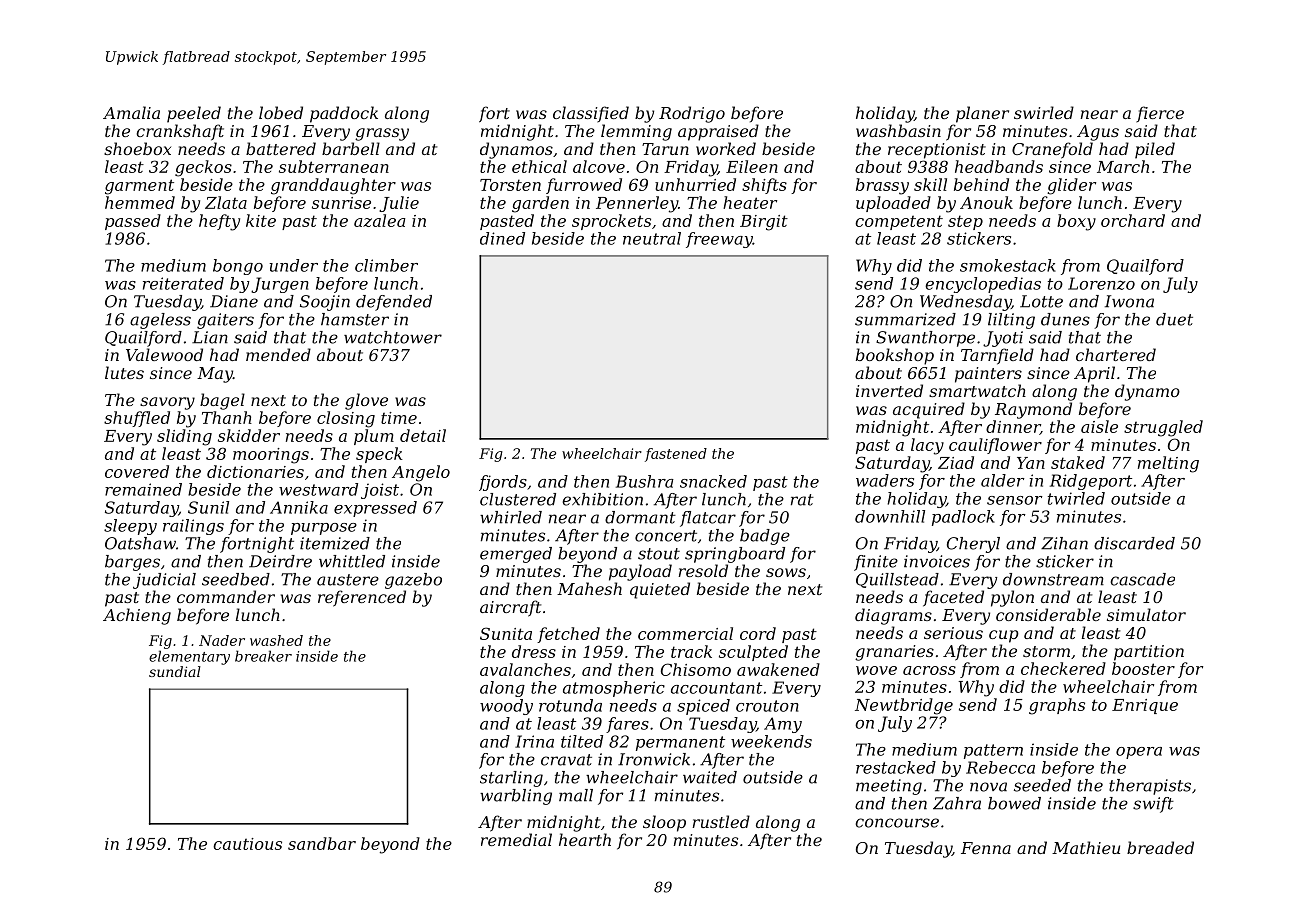 This image has width=1308, height=924. I want to click on cautious, so click(247, 844).
